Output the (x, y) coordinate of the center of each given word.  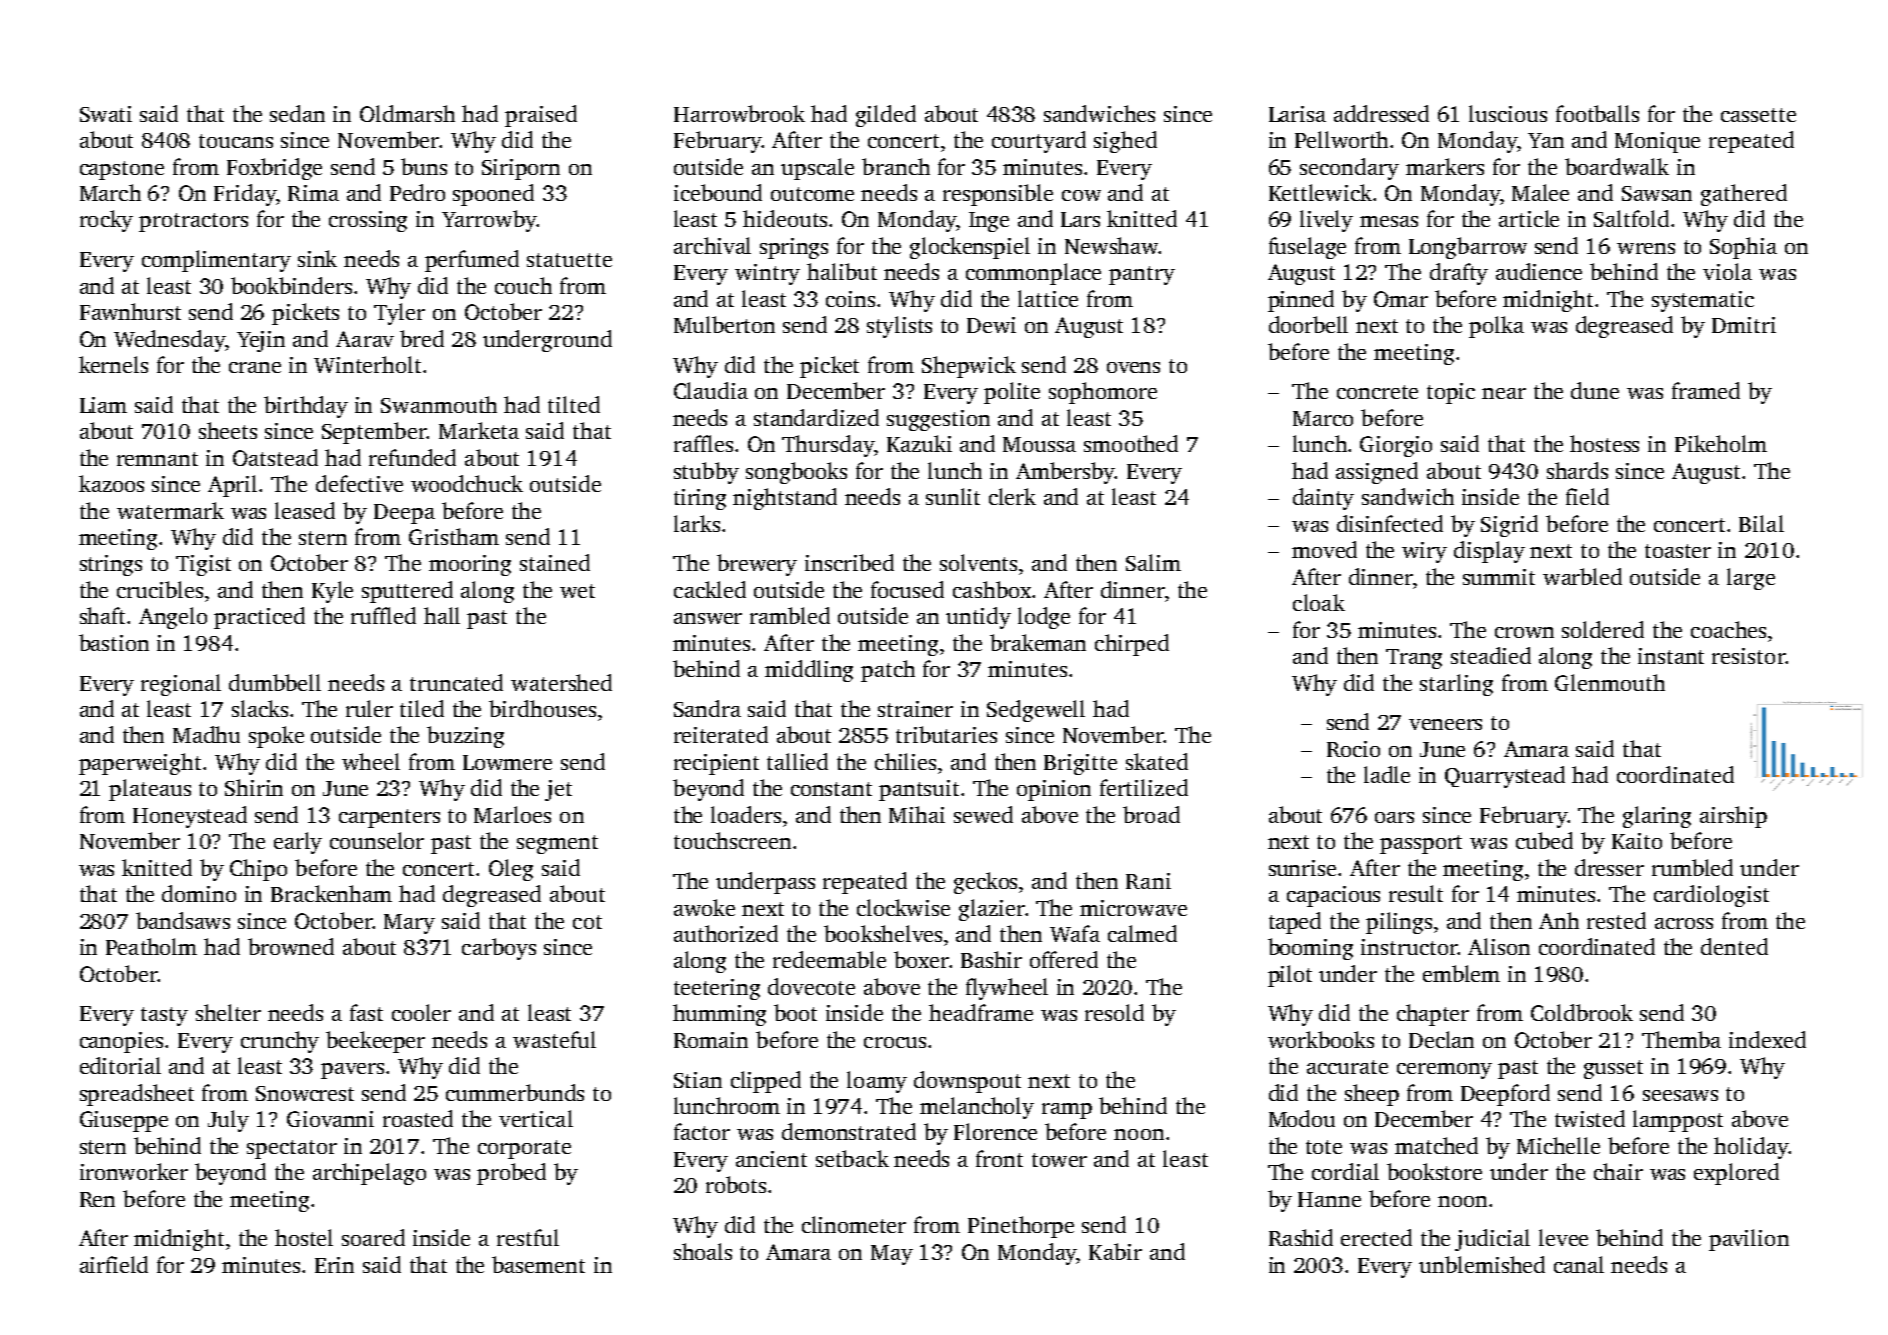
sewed (983, 814)
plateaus (150, 790)
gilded (886, 116)
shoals (703, 1251)
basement (538, 1264)
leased (305, 510)
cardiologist (1711, 896)
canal (1579, 1264)
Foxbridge (274, 169)
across (1684, 923)
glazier (992, 910)
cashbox (992, 589)
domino (199, 893)
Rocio (1353, 749)
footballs (1597, 113)
